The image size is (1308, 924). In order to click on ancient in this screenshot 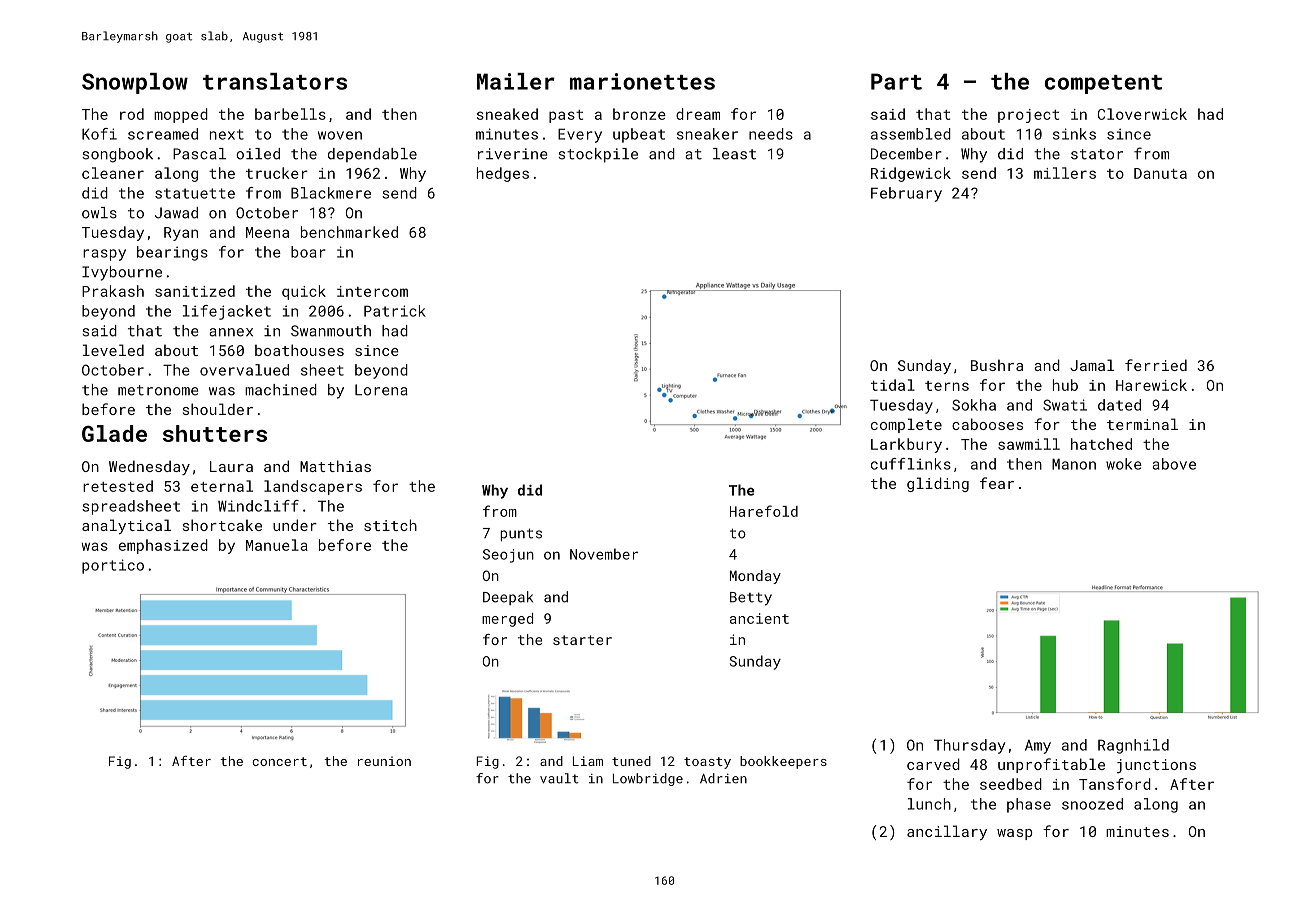, I will do `click(759, 618)`.
